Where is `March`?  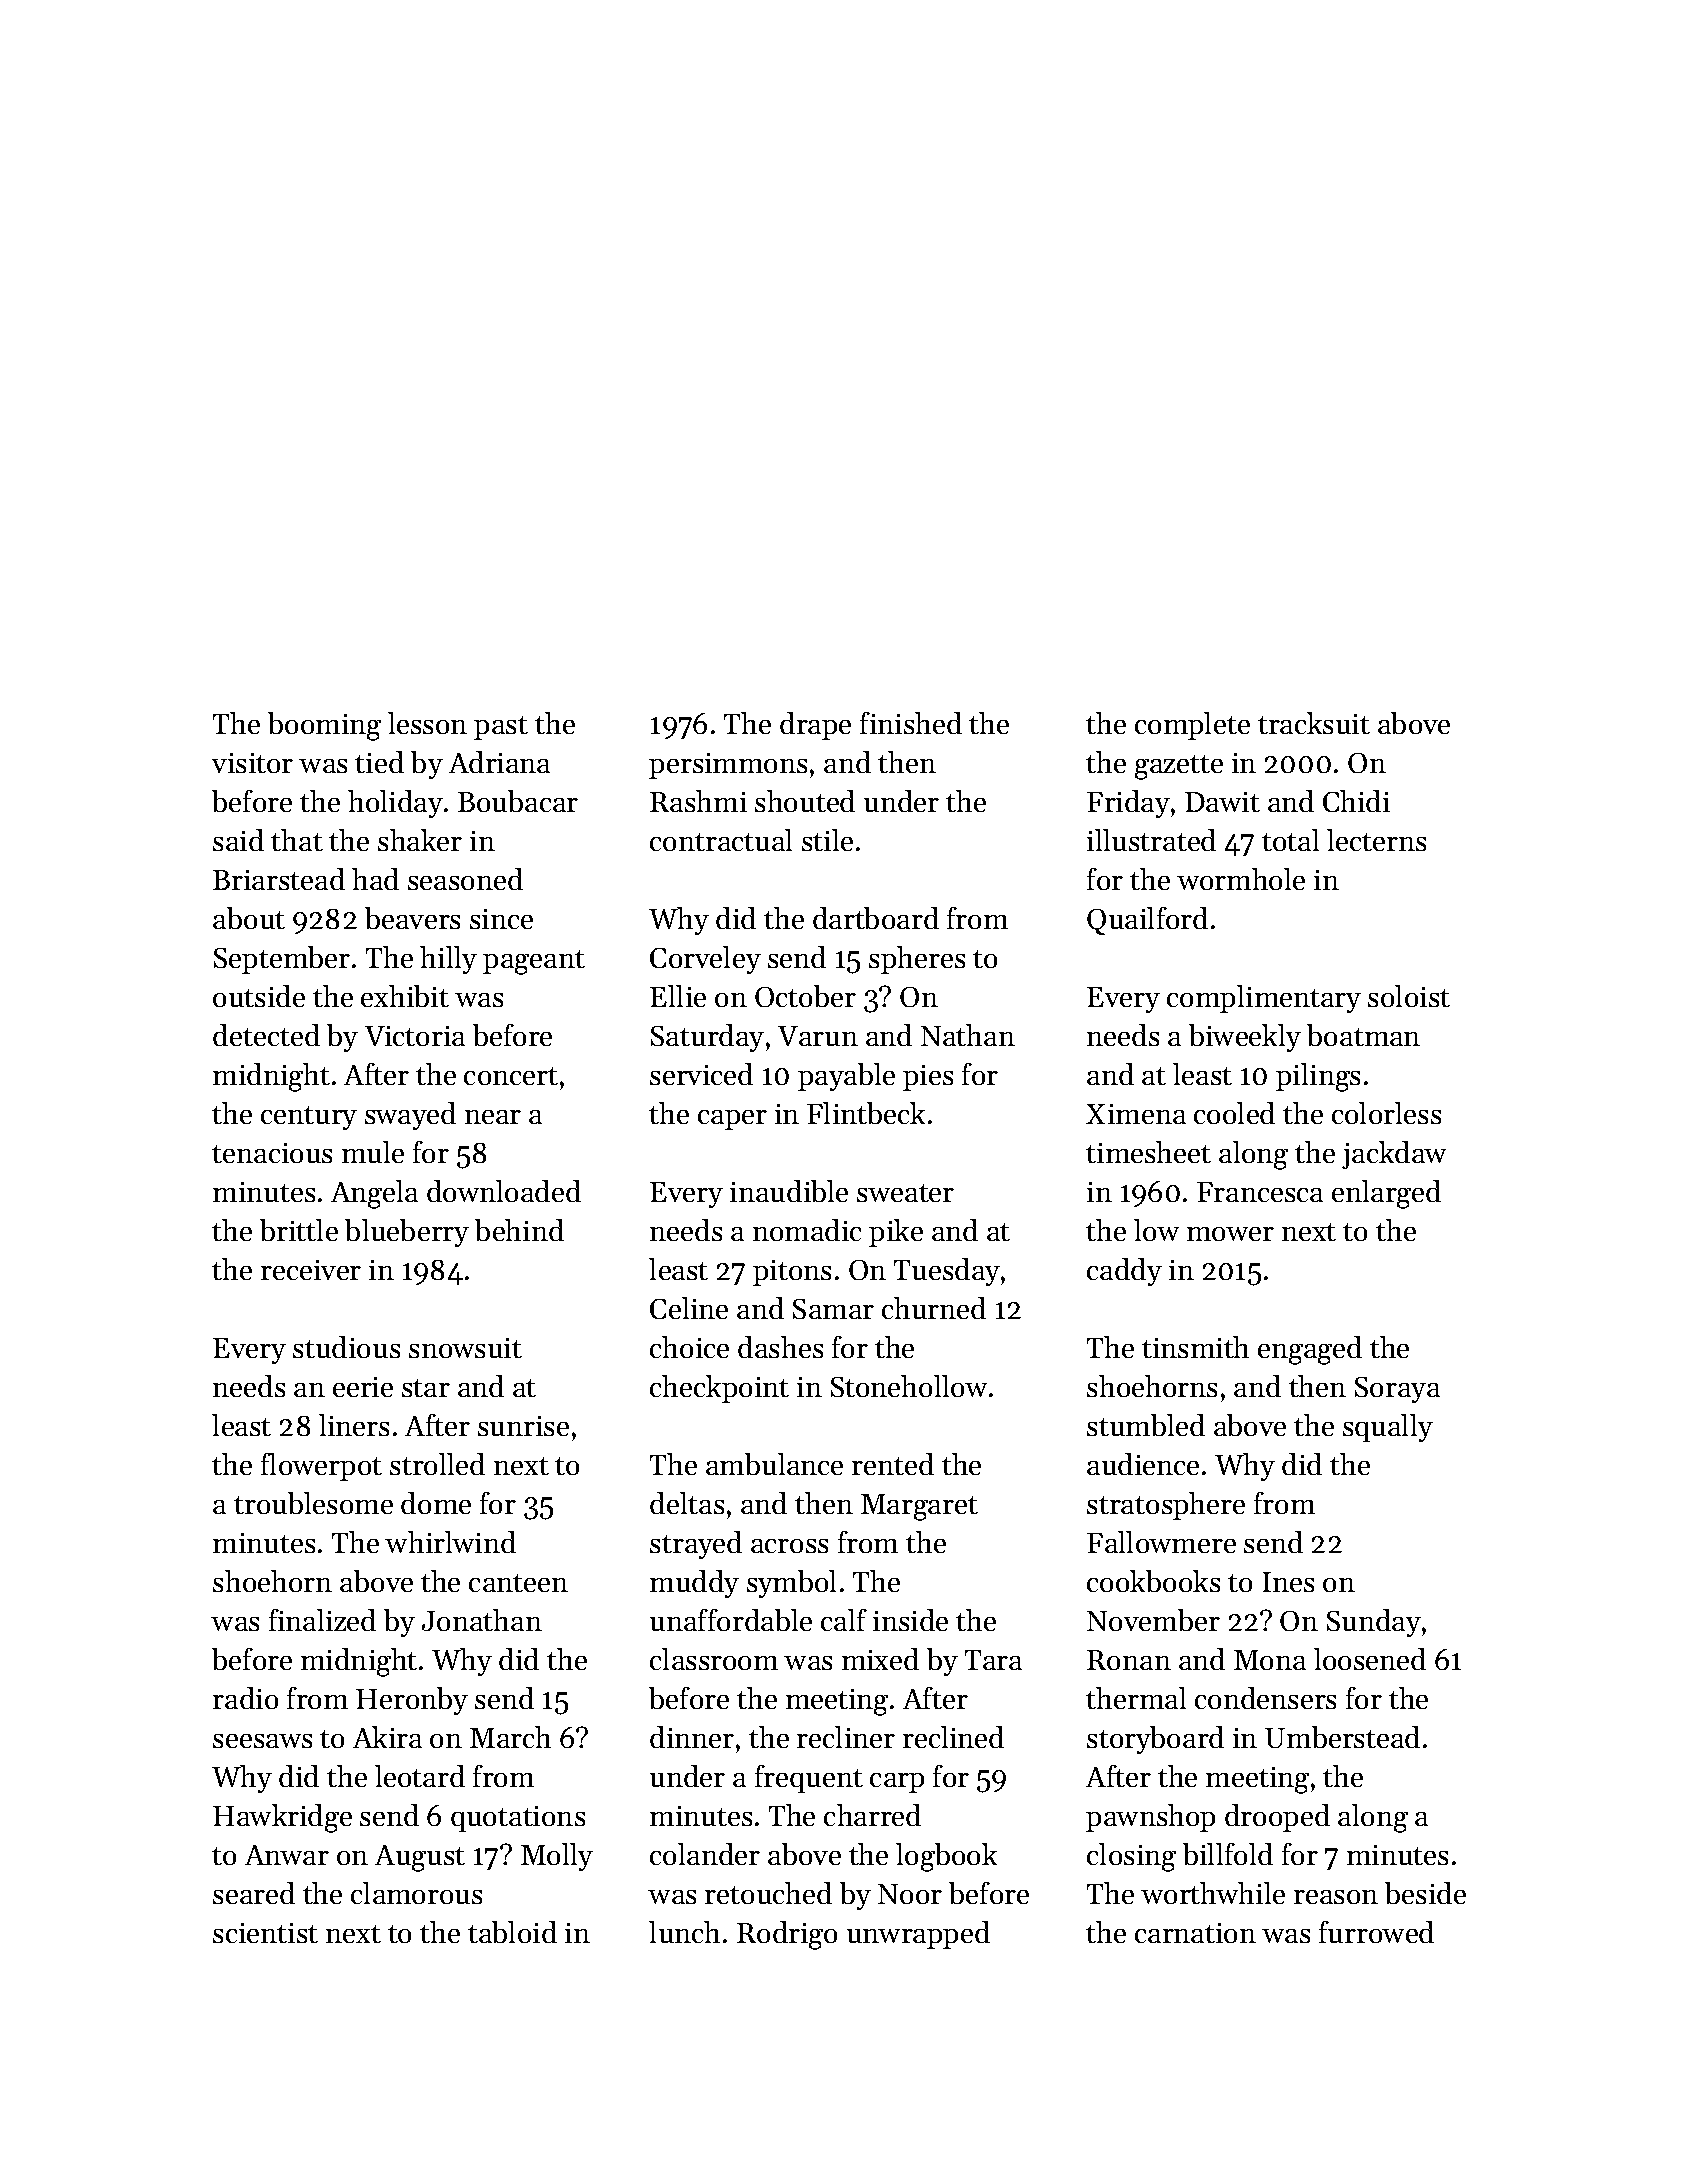
March is located at coordinates (510, 1737).
